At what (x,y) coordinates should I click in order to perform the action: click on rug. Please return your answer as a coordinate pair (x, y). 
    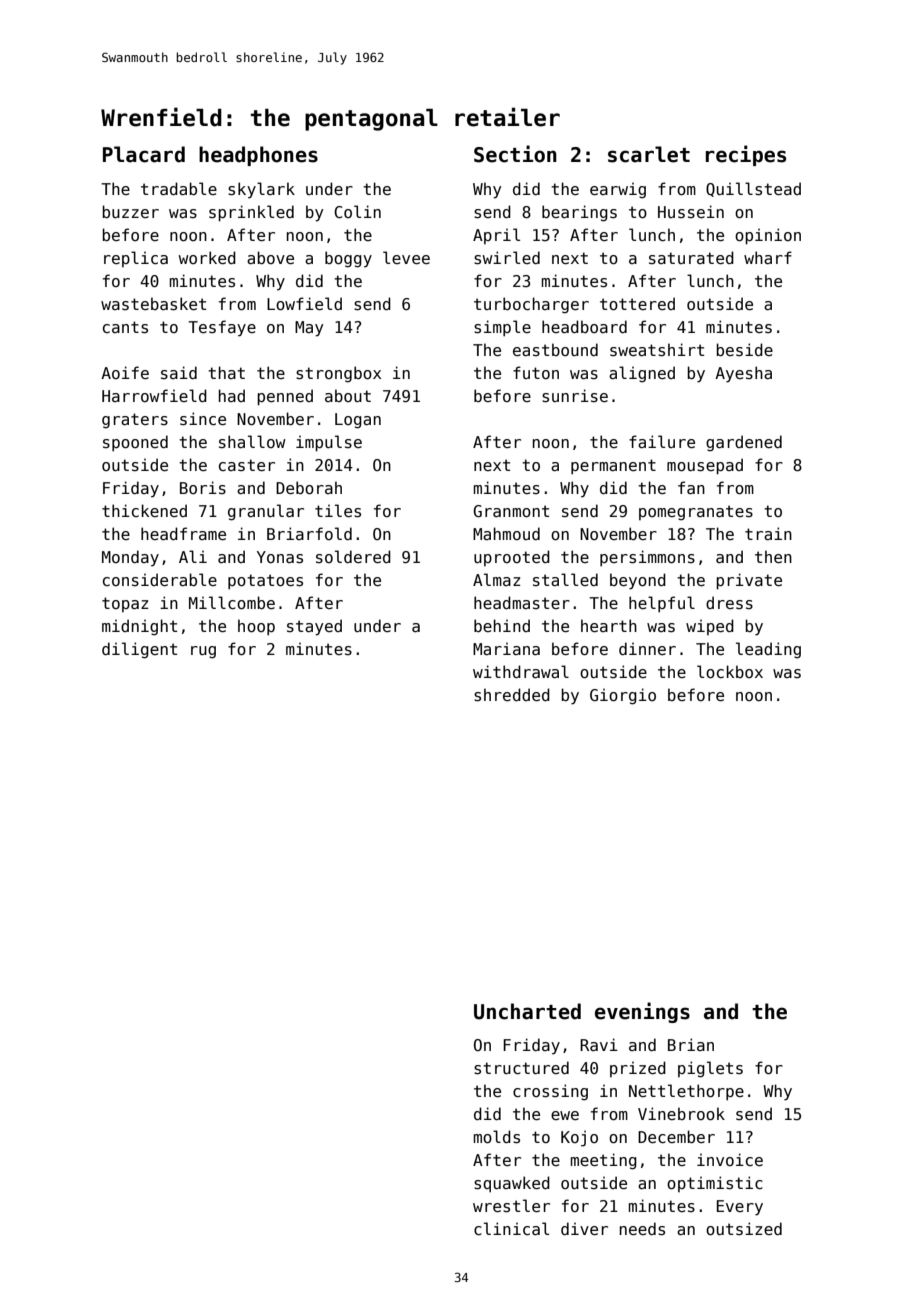
    Looking at the image, I should click on (203, 652).
